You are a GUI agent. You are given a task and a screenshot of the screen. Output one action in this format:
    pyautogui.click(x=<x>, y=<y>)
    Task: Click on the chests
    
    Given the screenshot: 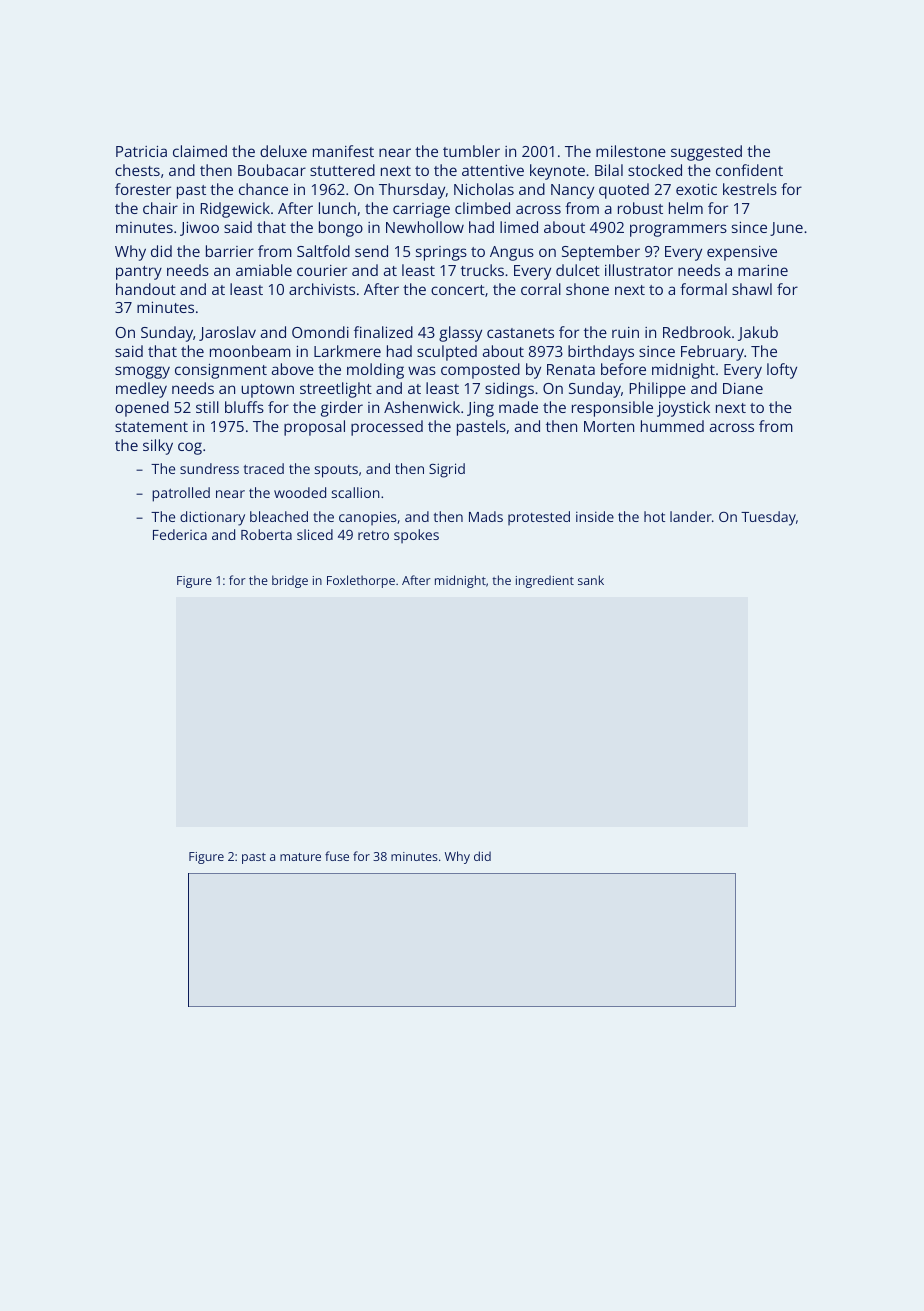 What is the action you would take?
    pyautogui.click(x=137, y=170)
